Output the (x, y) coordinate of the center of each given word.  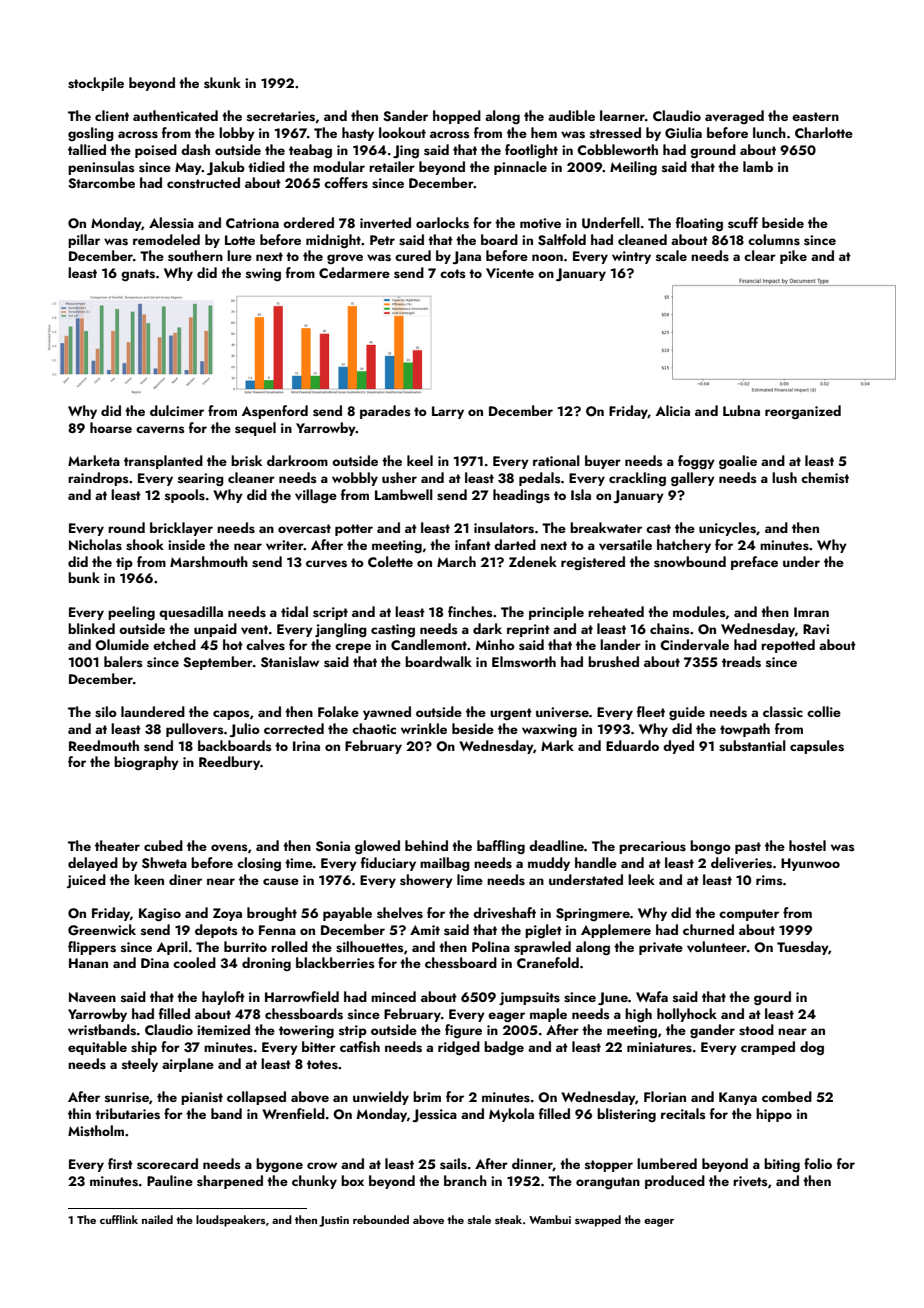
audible (571, 115)
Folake (338, 711)
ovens (229, 847)
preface (754, 563)
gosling (91, 134)
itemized (223, 1029)
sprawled (542, 948)
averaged (734, 117)
